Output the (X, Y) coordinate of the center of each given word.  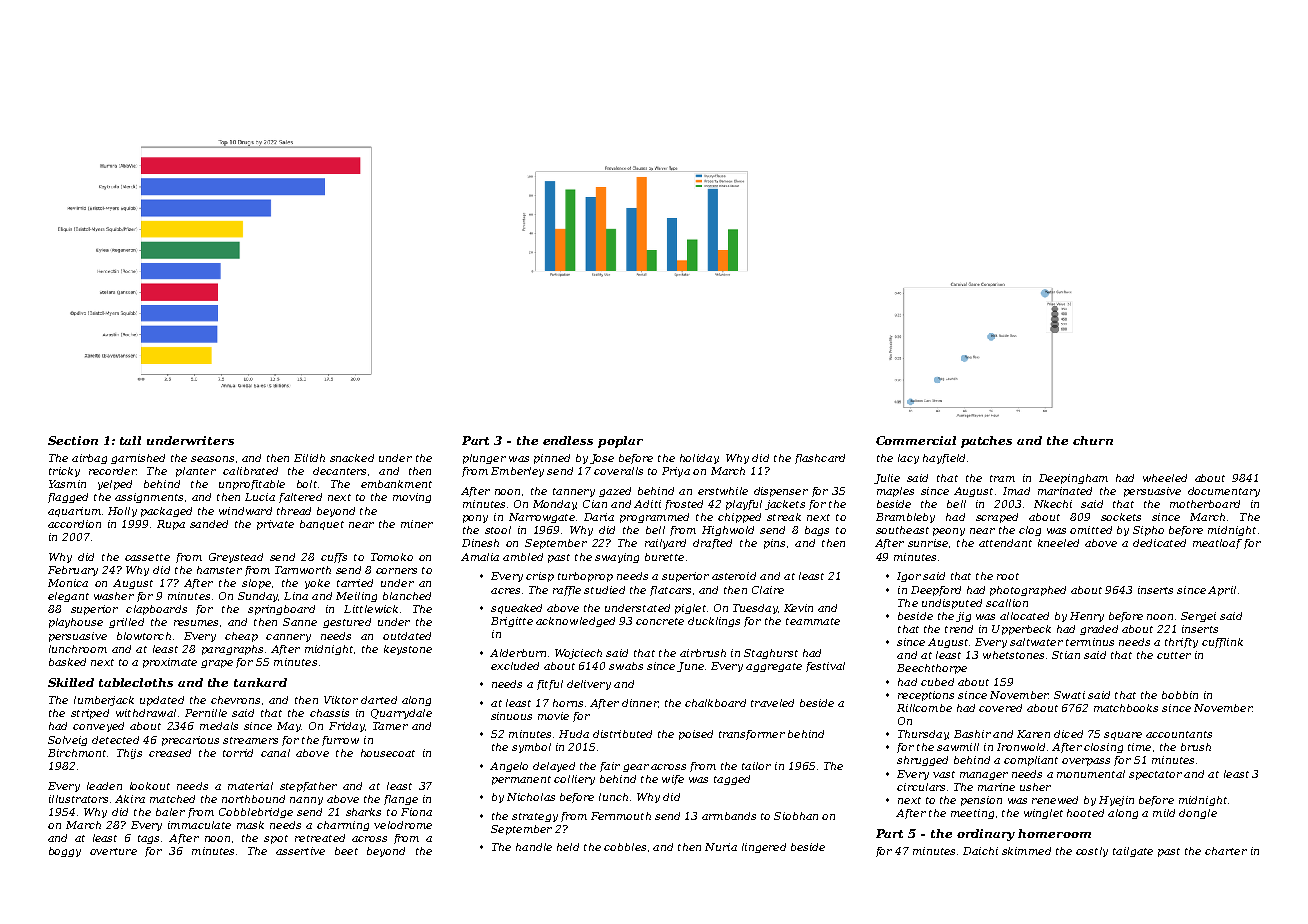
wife (673, 780)
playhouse (76, 623)
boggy (65, 852)
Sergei (1198, 617)
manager (984, 776)
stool (498, 530)
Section (73, 440)
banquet (322, 525)
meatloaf (1217, 544)
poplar (620, 442)
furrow (340, 741)
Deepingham (1073, 479)
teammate (813, 621)
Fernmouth (621, 816)
